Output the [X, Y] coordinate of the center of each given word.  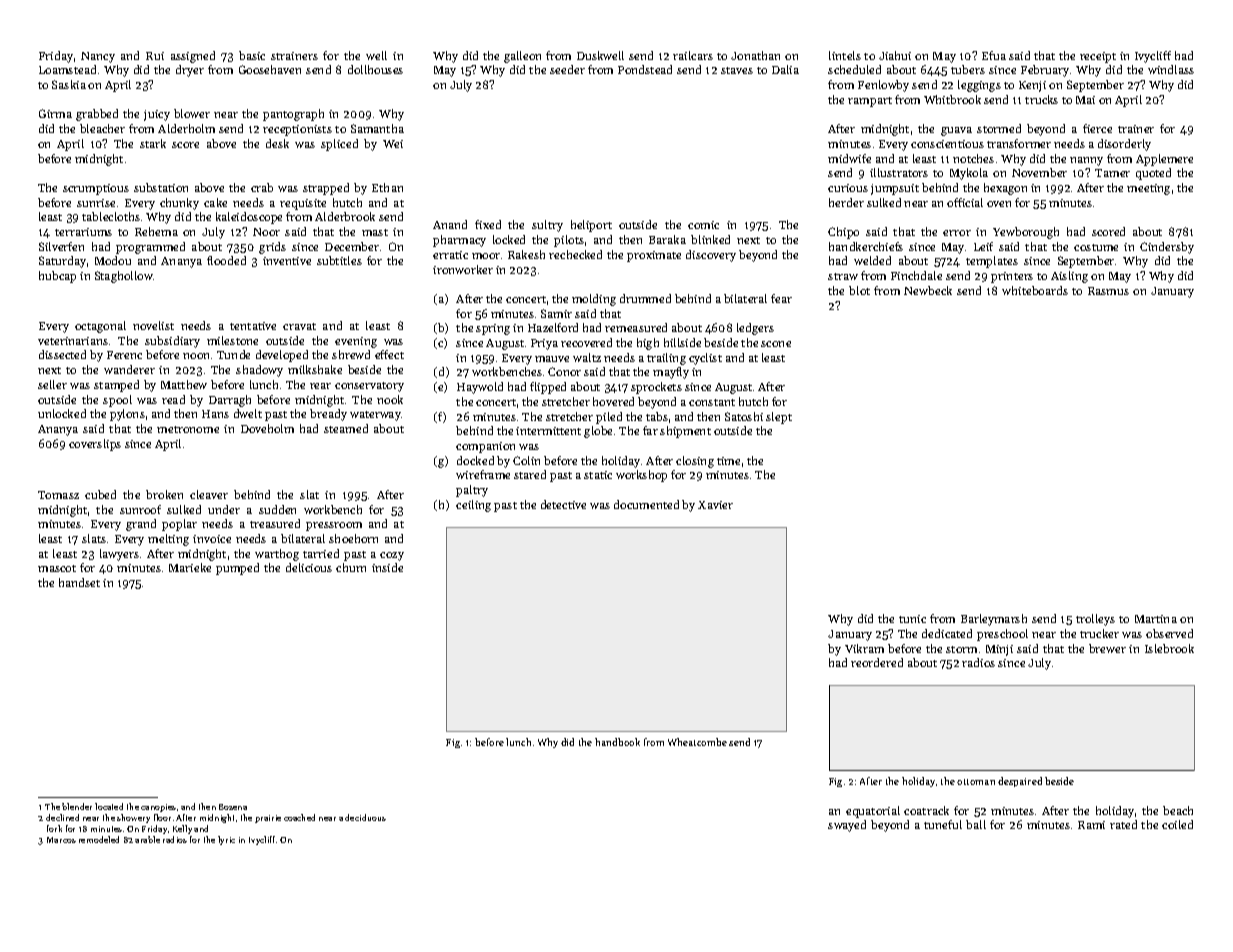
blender [77, 806]
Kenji [1032, 86]
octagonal [100, 327]
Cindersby [1167, 248]
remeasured [636, 327]
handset [79, 582]
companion [485, 447]
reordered [877, 662]
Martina [1156, 619]
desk [277, 143]
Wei [393, 144]
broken [164, 494]
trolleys [1095, 620]
